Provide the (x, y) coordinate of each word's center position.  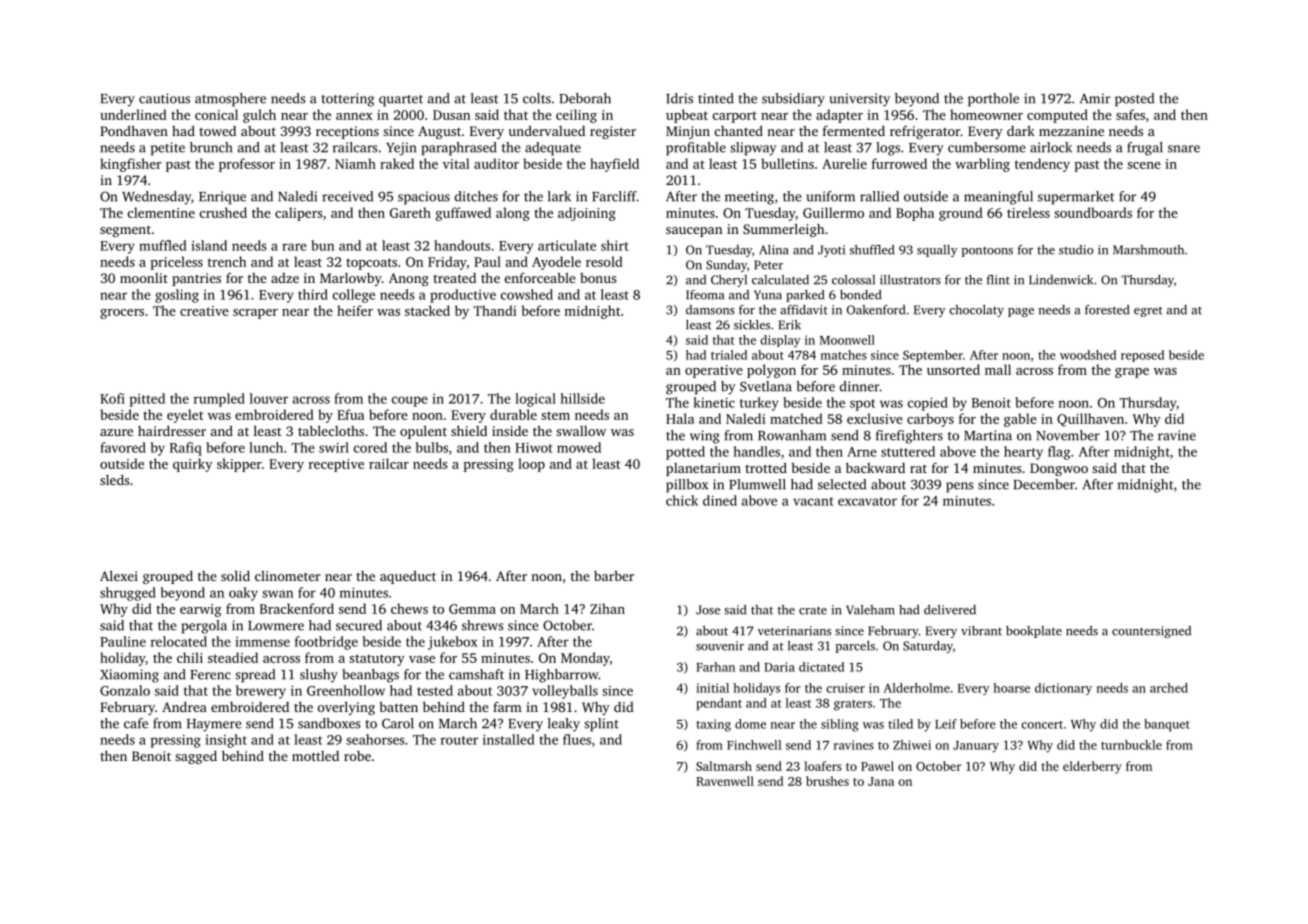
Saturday (928, 647)
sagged (196, 757)
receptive (336, 465)
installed (509, 739)
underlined (133, 114)
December (1044, 484)
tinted (716, 98)
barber (614, 576)
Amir (1095, 98)
